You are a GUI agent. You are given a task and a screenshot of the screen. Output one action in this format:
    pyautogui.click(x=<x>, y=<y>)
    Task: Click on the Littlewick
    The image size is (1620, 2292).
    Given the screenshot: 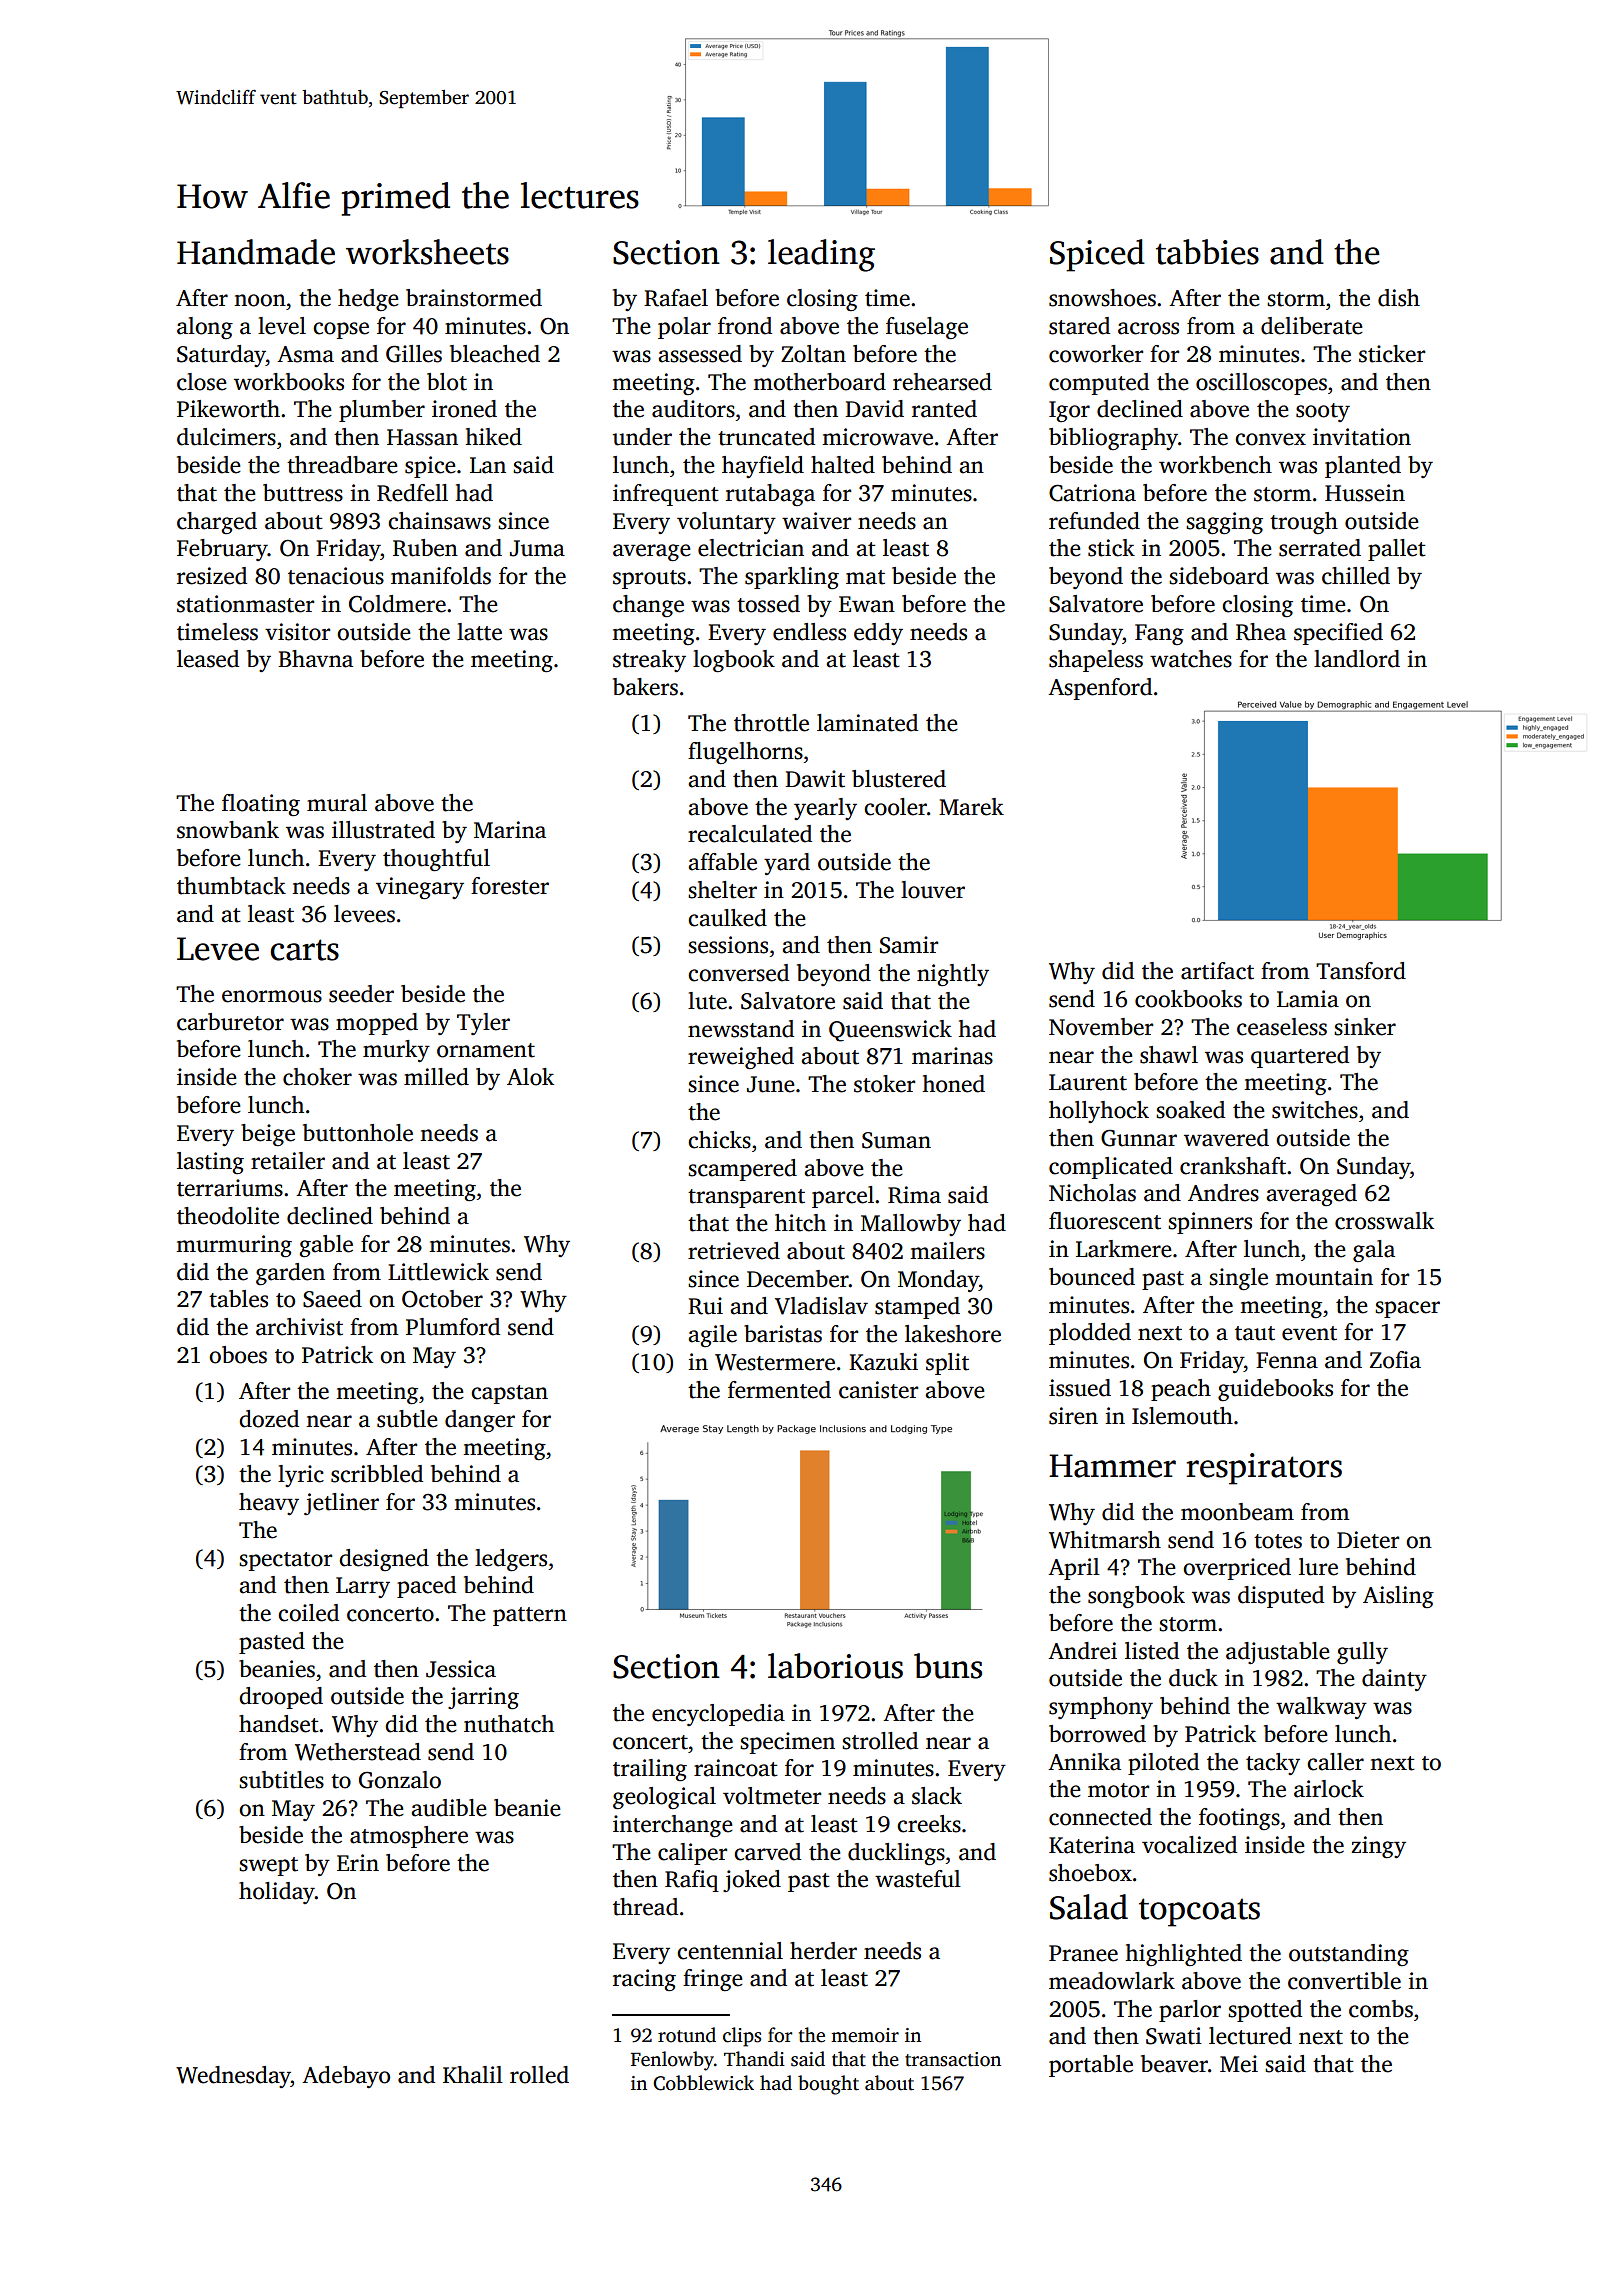 What is the action you would take?
    pyautogui.click(x=438, y=1272)
